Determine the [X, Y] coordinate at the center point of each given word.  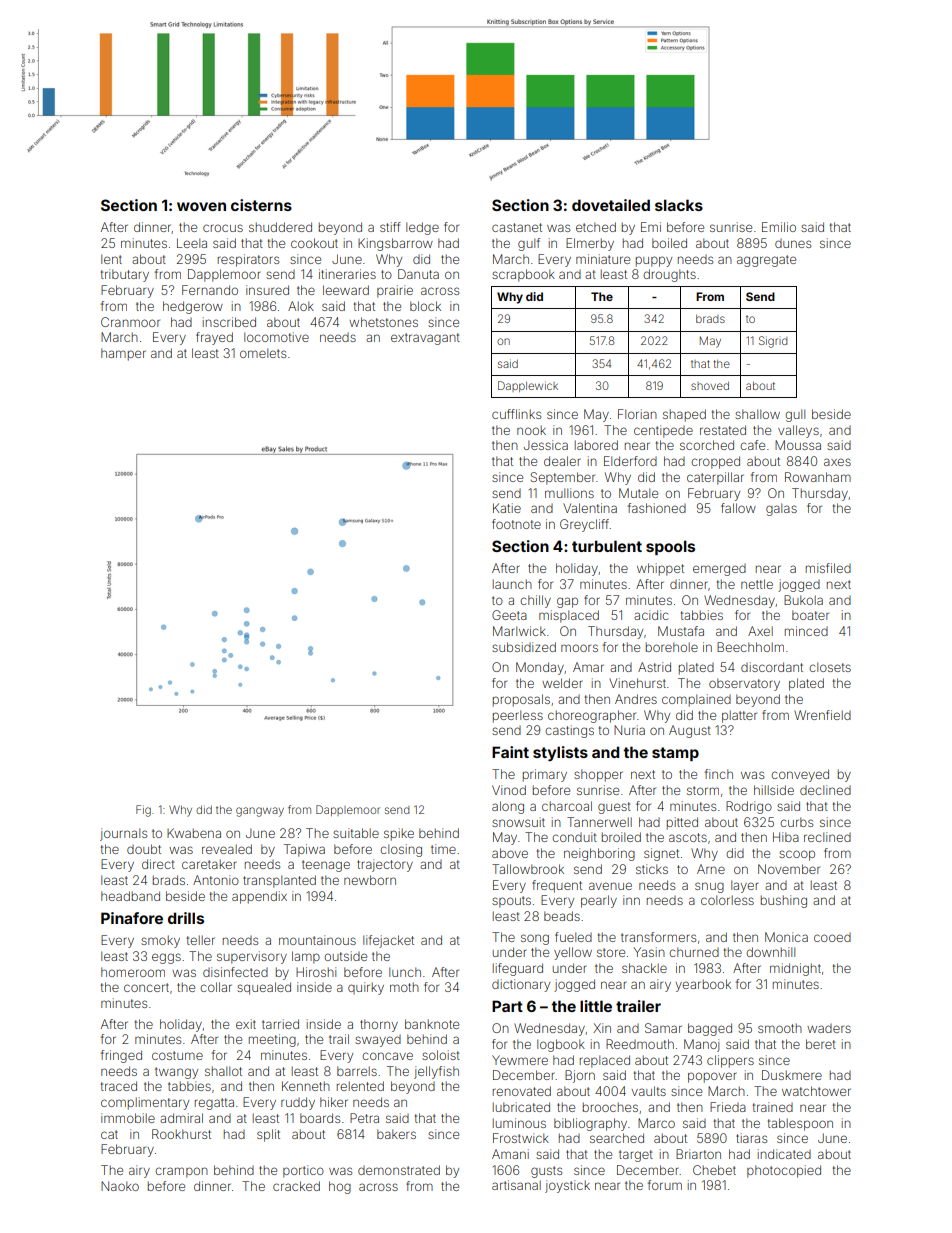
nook [531, 430]
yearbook [703, 985]
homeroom [133, 972]
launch [512, 584]
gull [795, 415]
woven [201, 206]
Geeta [509, 615]
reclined [827, 837]
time [443, 849]
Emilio [779, 227]
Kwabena [194, 833]
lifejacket [388, 941]
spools [670, 547]
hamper [123, 354]
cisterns [261, 205]
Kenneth [306, 1086]
